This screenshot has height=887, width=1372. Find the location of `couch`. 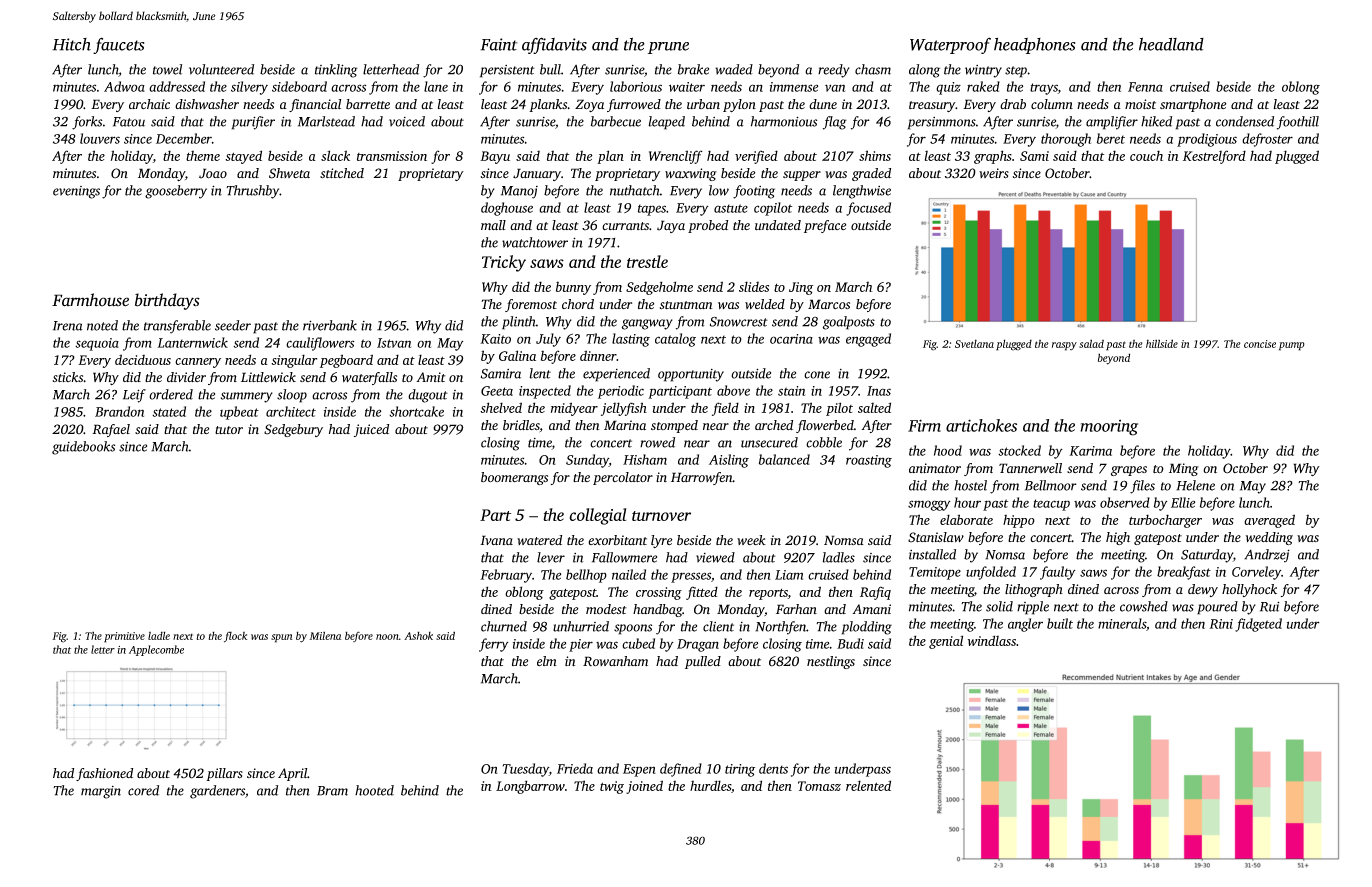

couch is located at coordinates (1146, 155).
